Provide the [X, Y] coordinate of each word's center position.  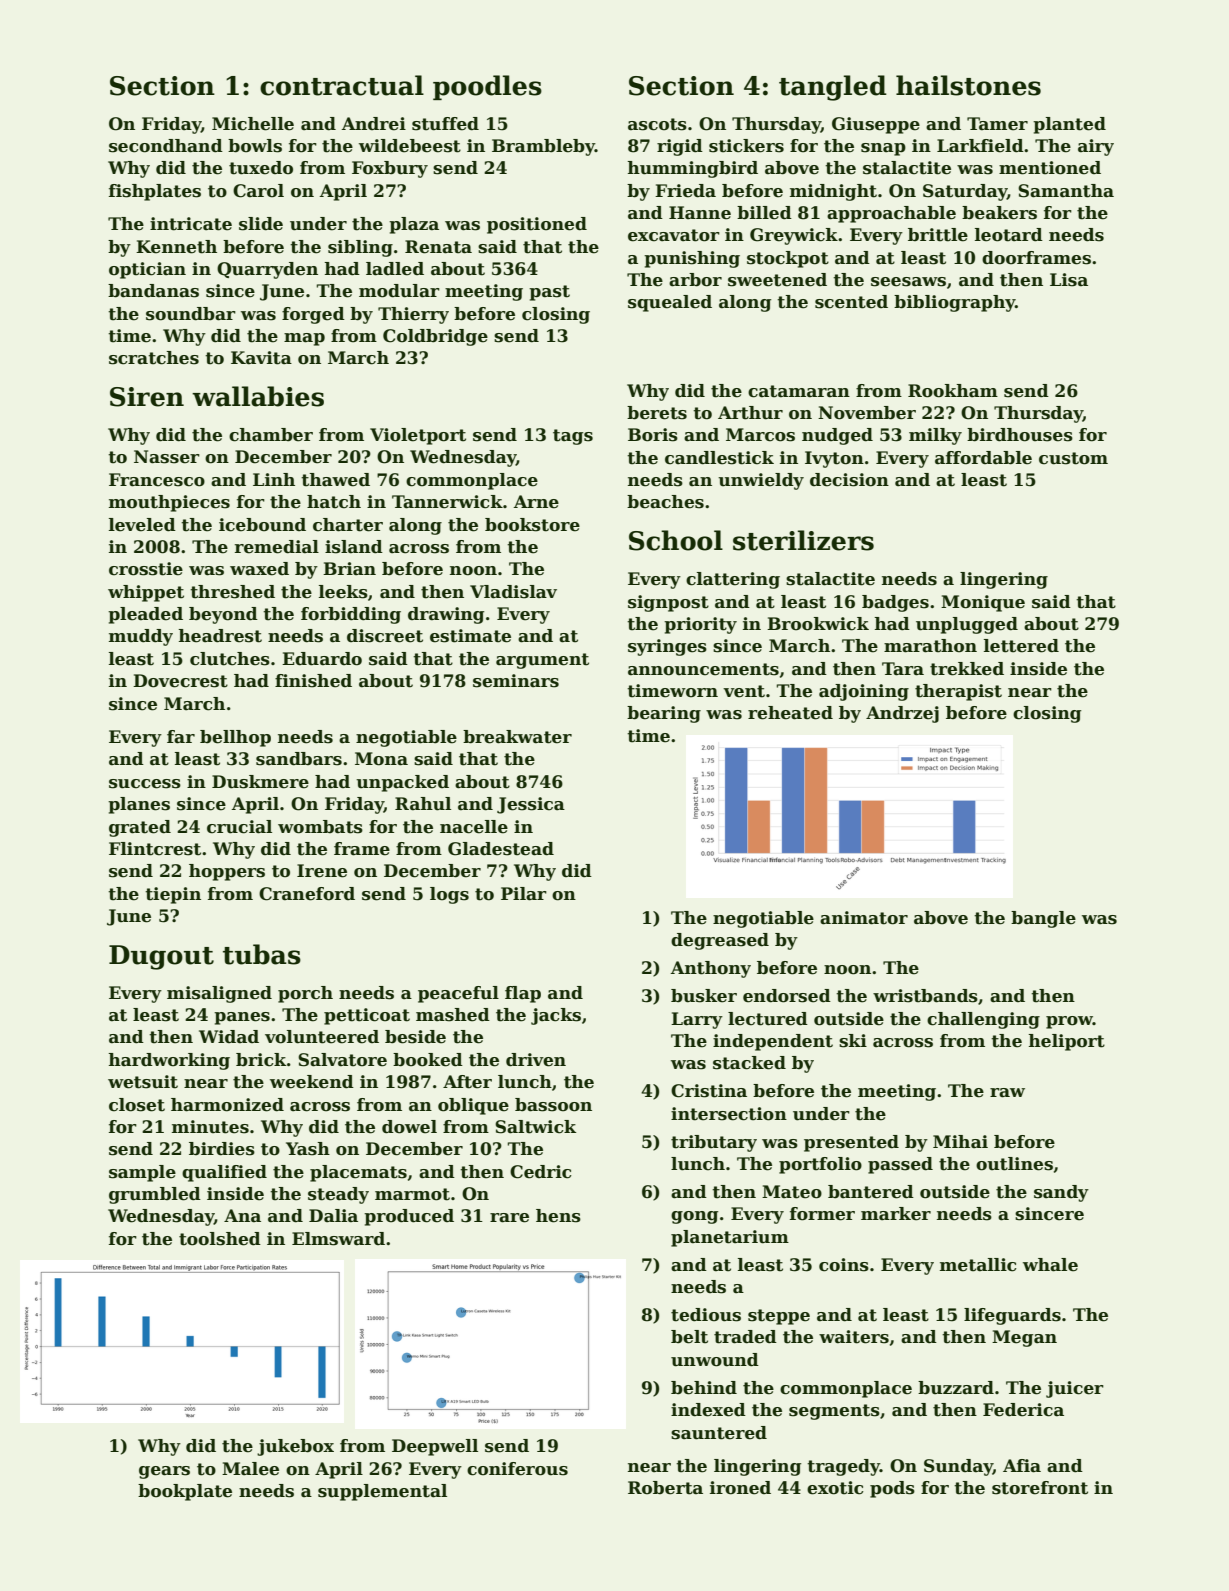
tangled [833, 88]
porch [305, 994]
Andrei [374, 124]
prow [1069, 1022]
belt [689, 1337]
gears [164, 1472]
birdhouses [1020, 435]
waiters [854, 1337]
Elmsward [338, 1239]
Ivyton [834, 459]
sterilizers [803, 540]
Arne [536, 502]
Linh [274, 479]
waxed [259, 569]
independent [773, 1042]
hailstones [968, 85]
